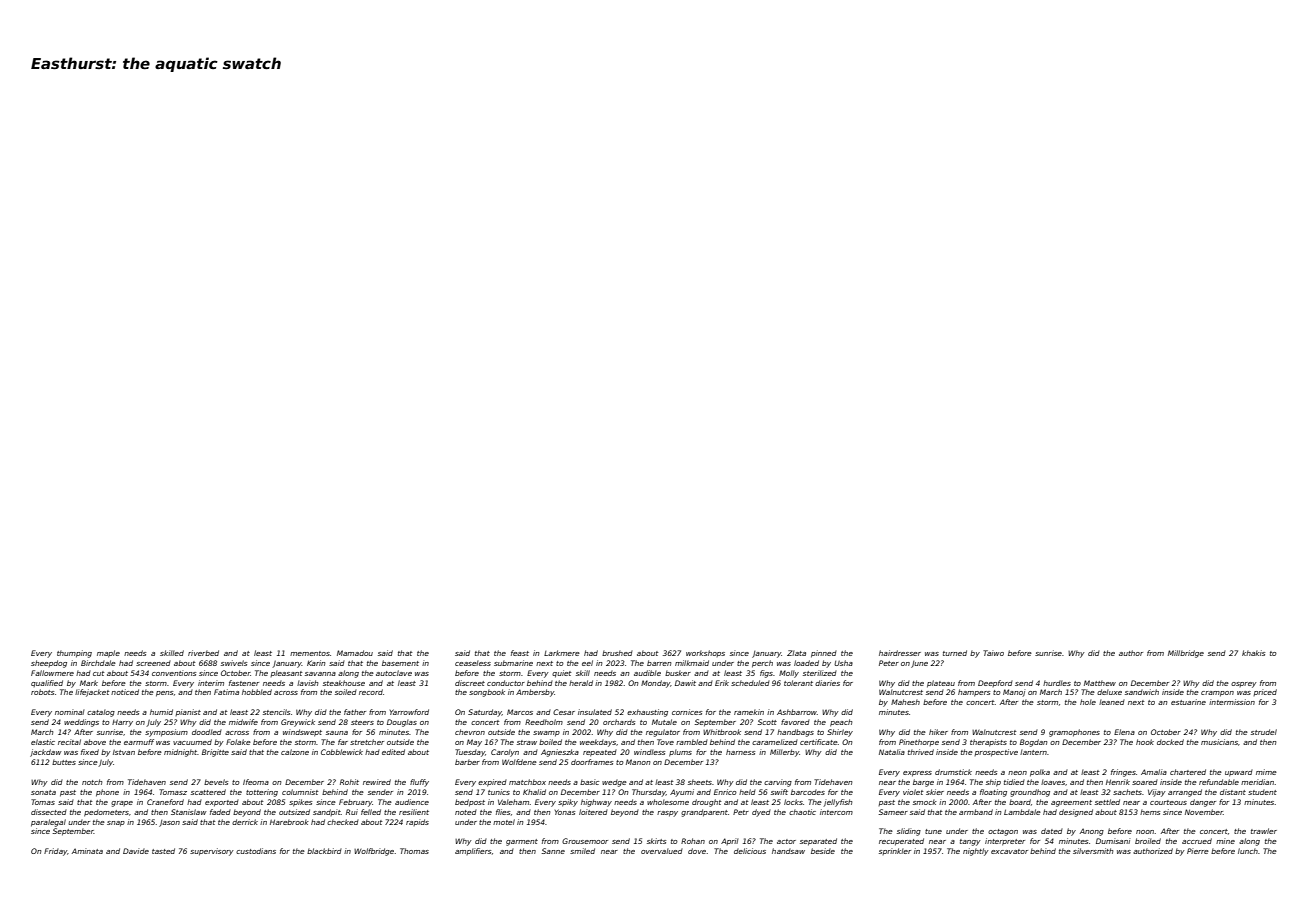 Image resolution: width=1308 pixels, height=924 pixels. I want to click on soiled, so click(346, 692).
